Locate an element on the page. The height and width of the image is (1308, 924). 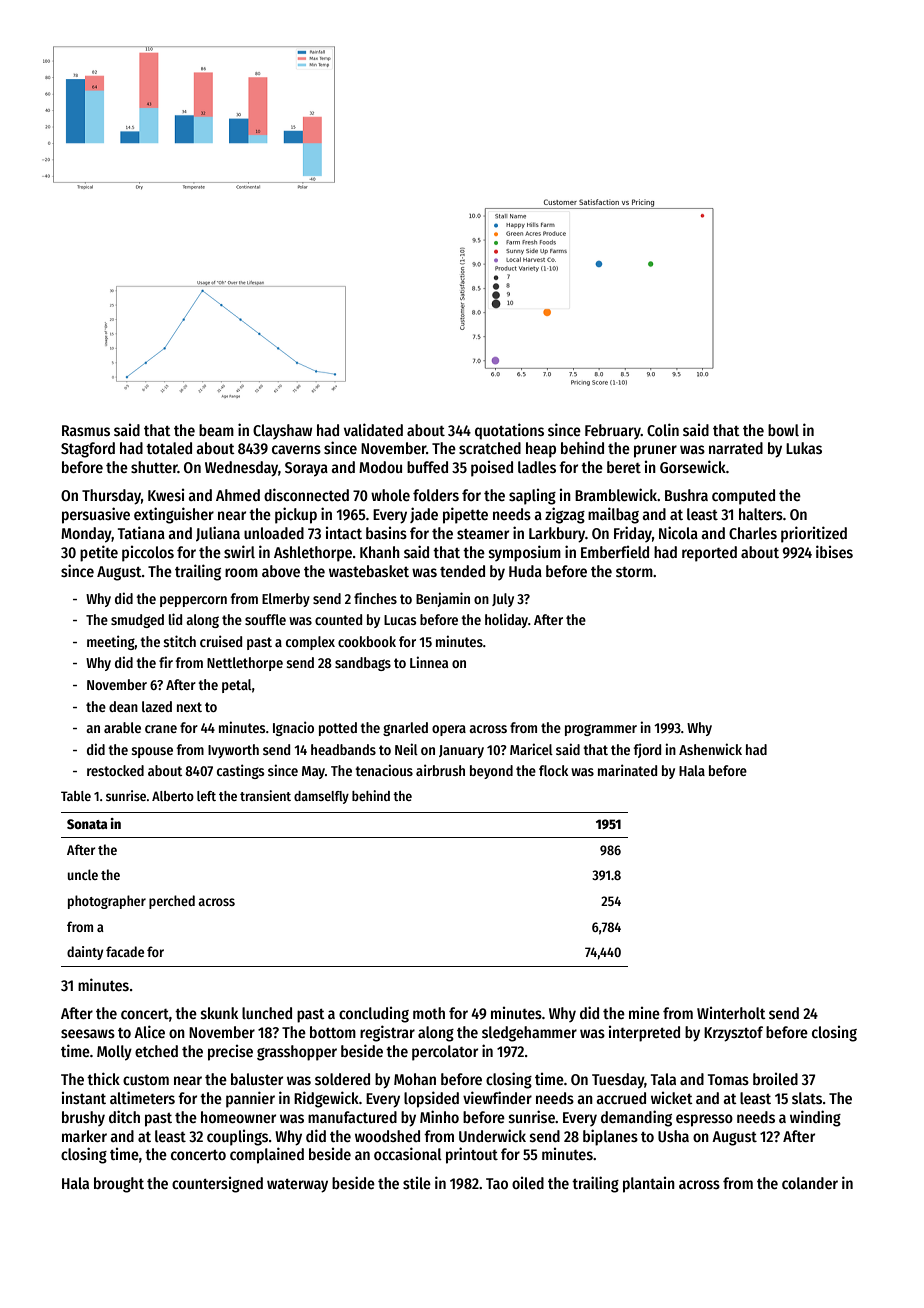
Colin is located at coordinates (663, 429).
